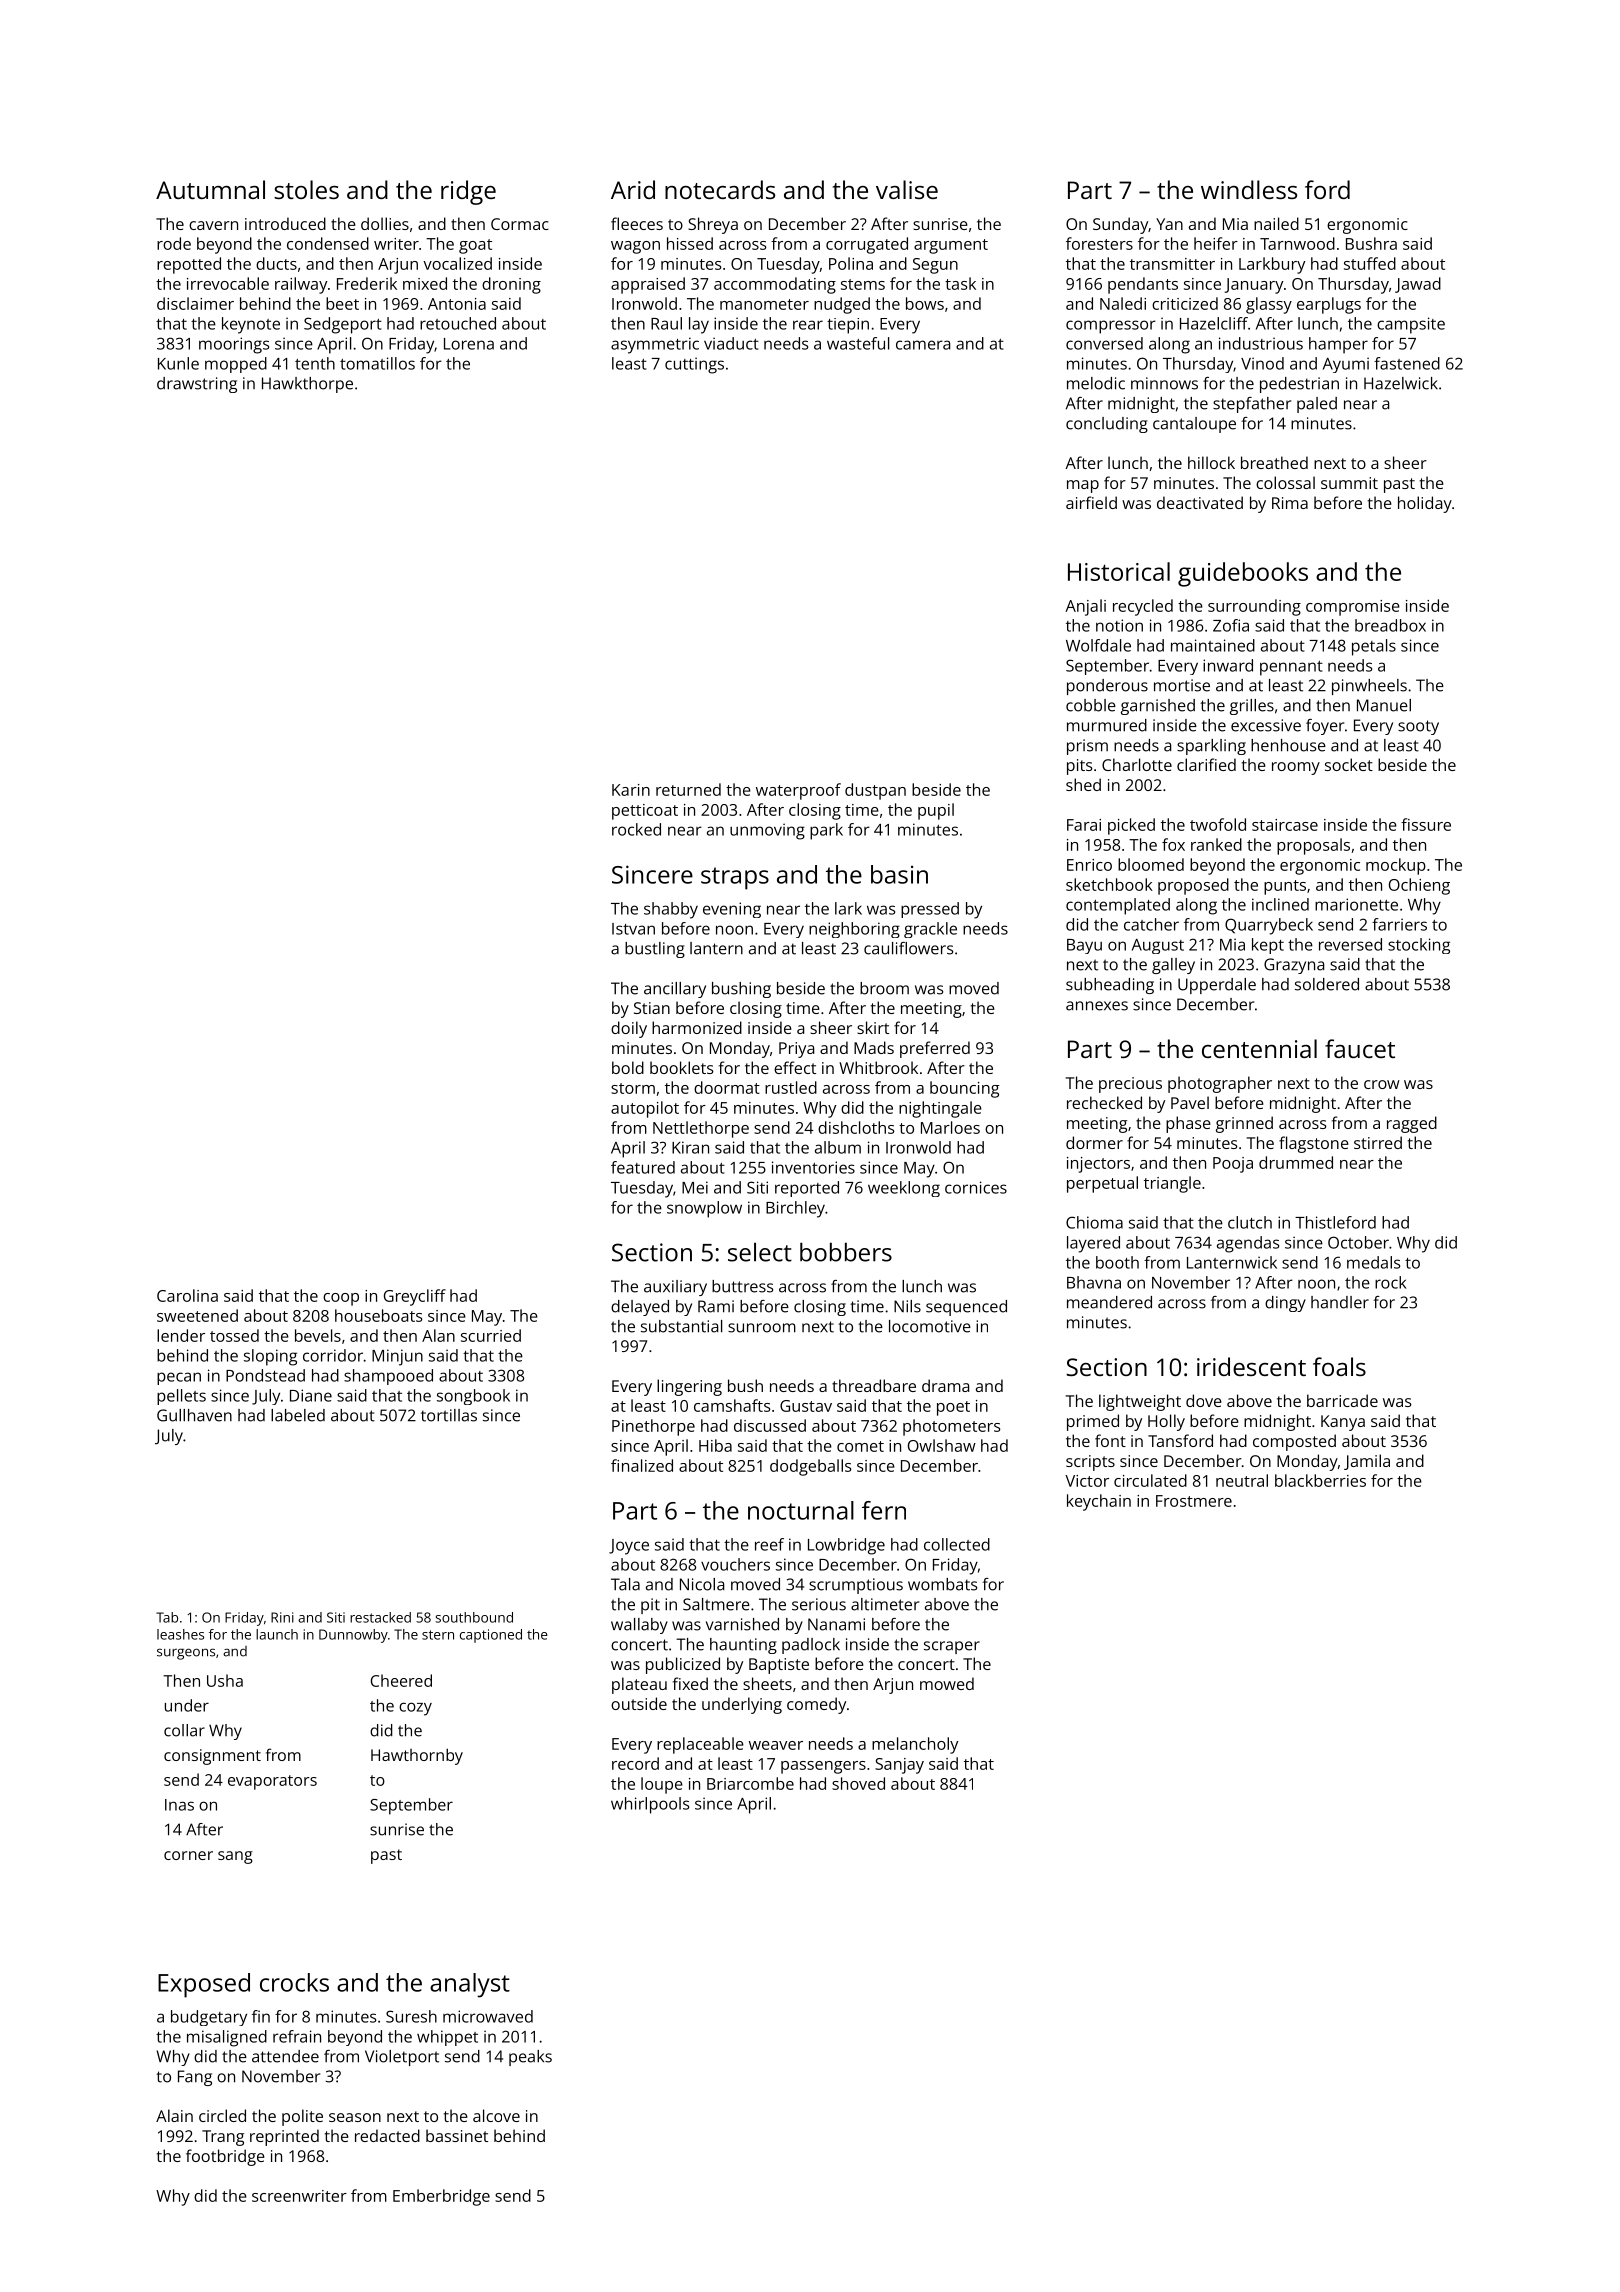  Describe the element at coordinates (629, 1029) in the document. I see `doily` at that location.
